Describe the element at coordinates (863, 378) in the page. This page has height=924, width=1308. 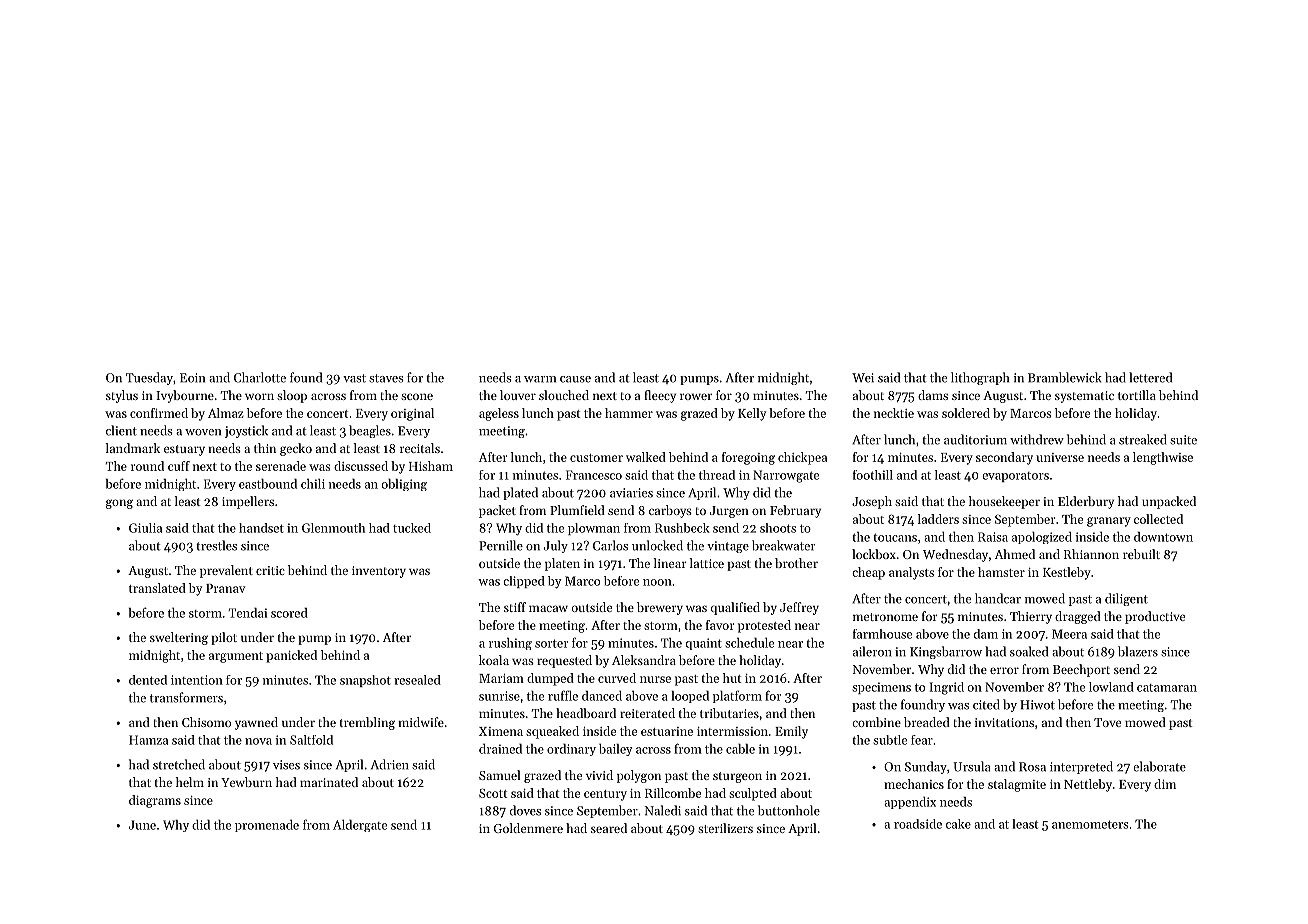
I see `Wei` at that location.
